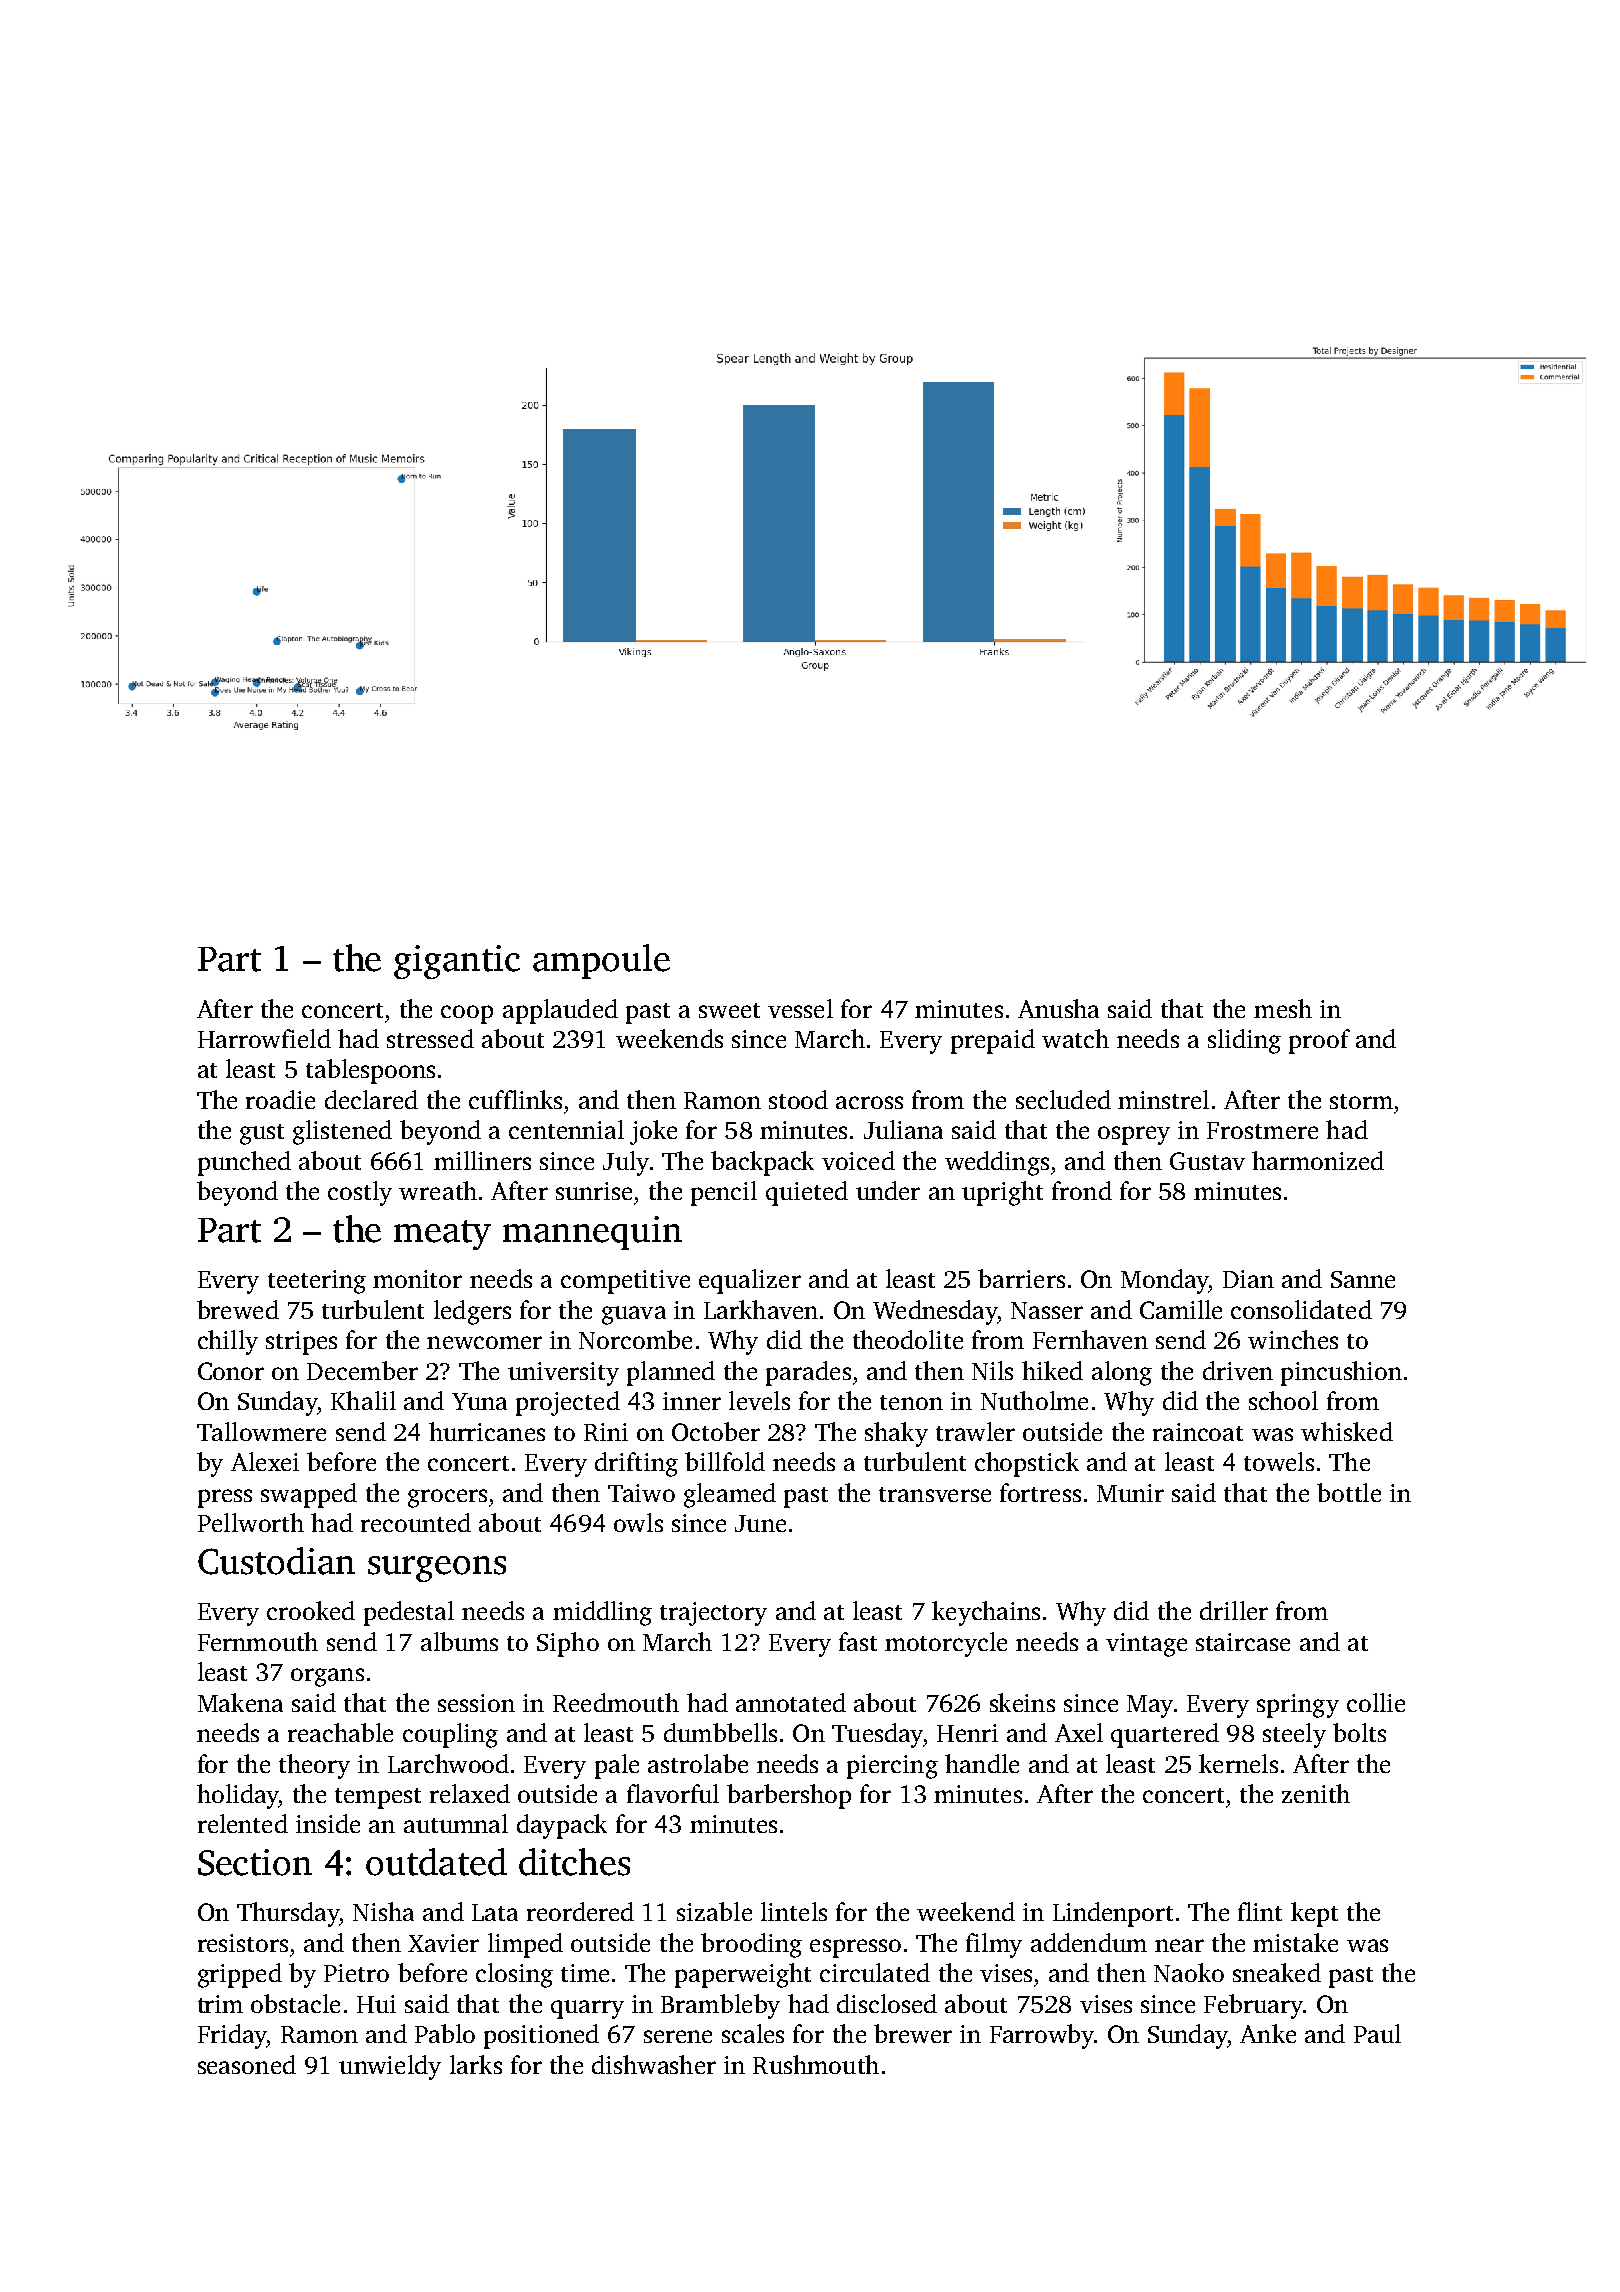  I want to click on gigantic, so click(457, 962).
